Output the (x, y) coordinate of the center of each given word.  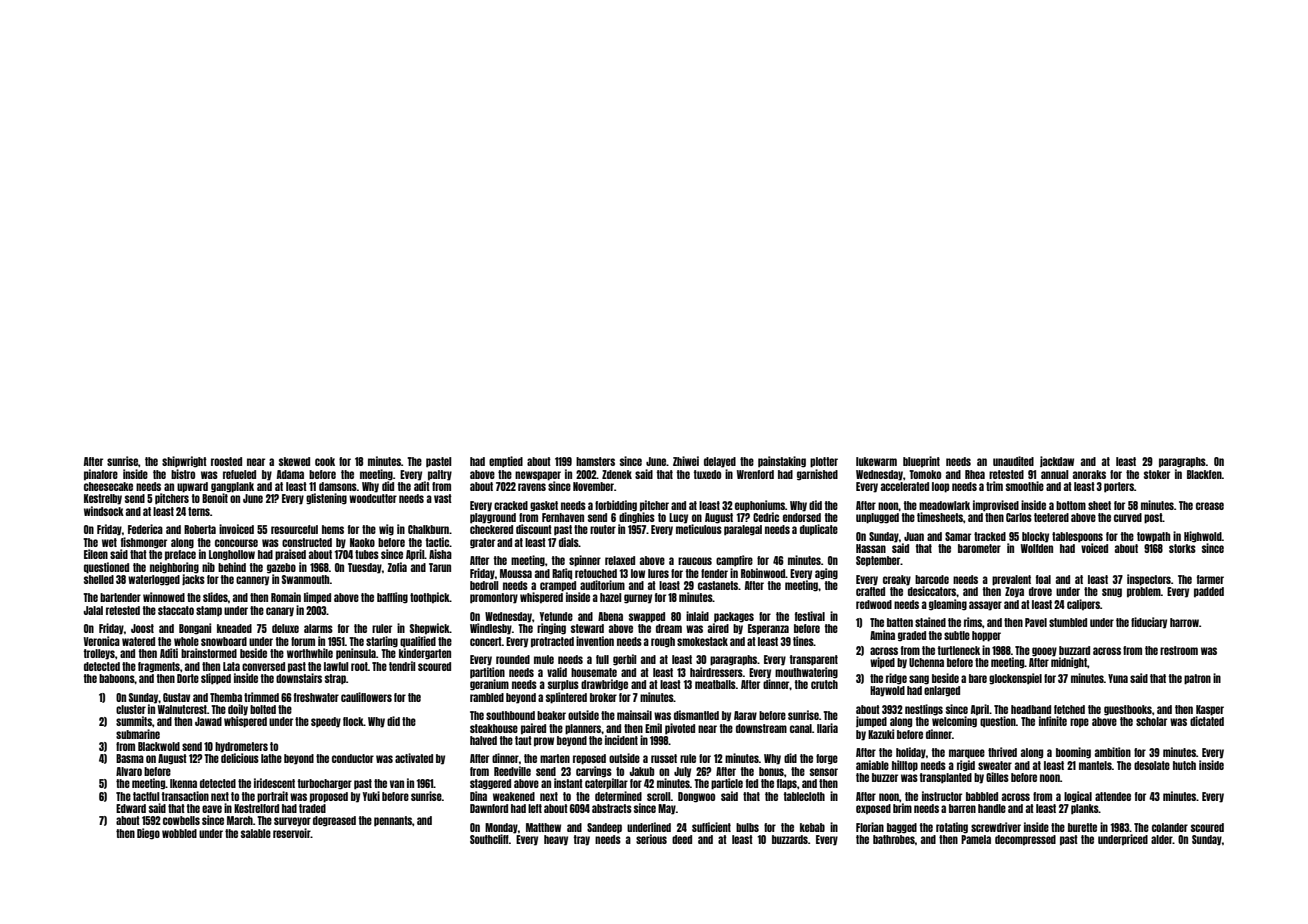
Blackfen (1204, 474)
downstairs (299, 678)
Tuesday (365, 568)
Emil (653, 728)
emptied (506, 462)
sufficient (711, 827)
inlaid (697, 616)
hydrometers (241, 747)
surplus (563, 685)
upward (192, 487)
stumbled (1068, 622)
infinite (1053, 721)
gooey (1044, 652)
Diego (148, 834)
